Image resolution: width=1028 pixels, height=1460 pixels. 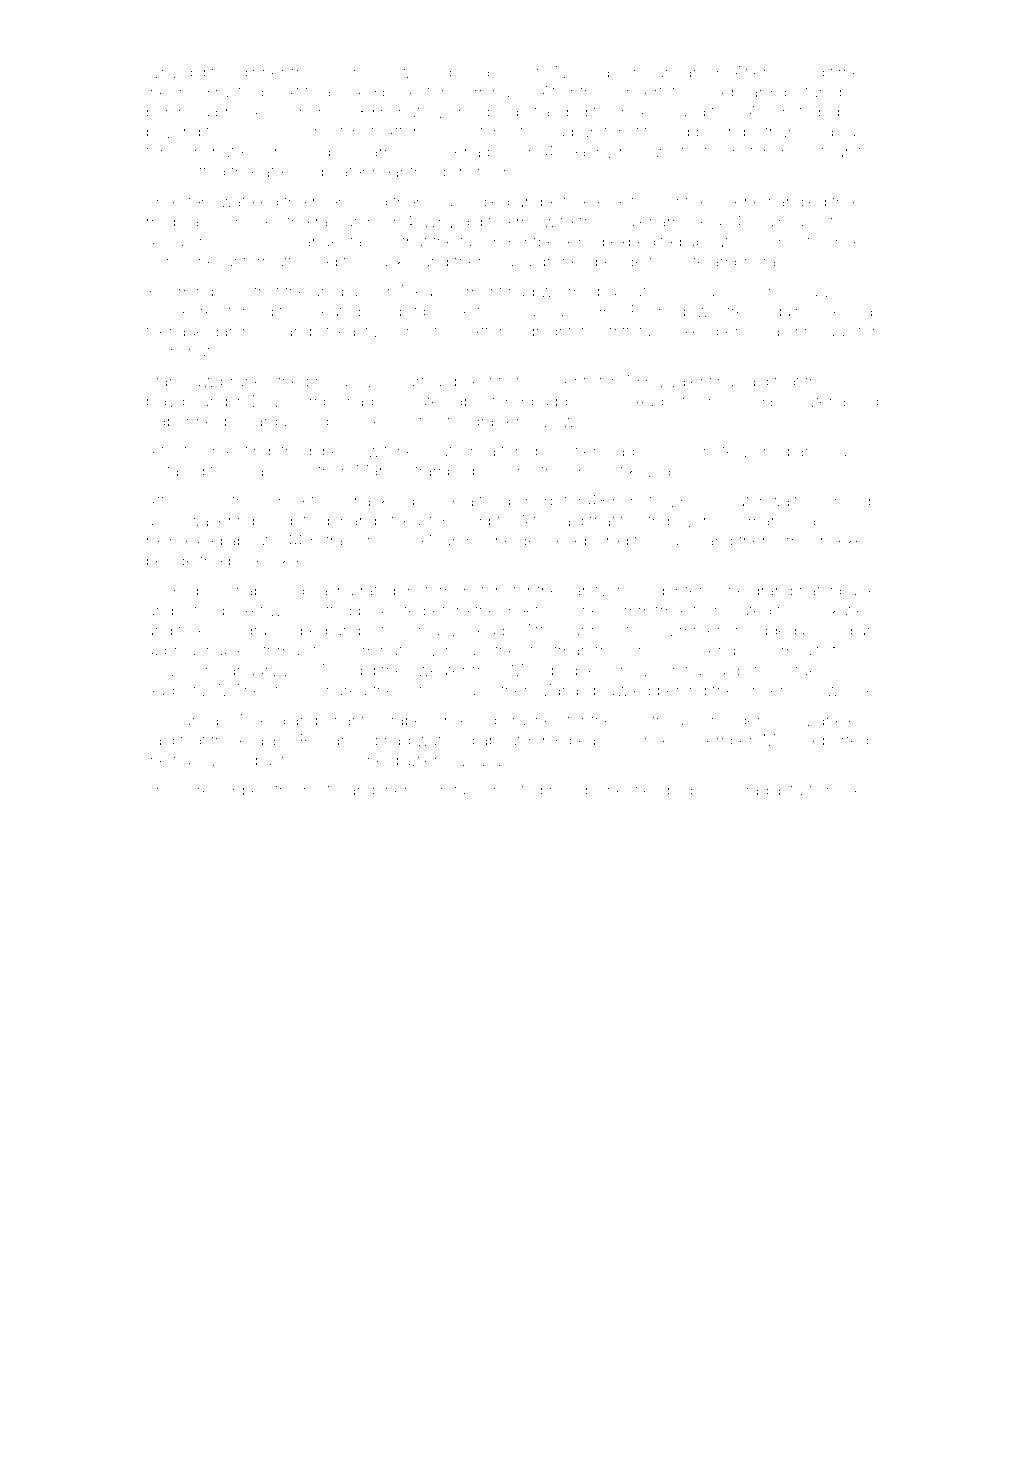 I want to click on Ayumi, so click(x=771, y=113).
